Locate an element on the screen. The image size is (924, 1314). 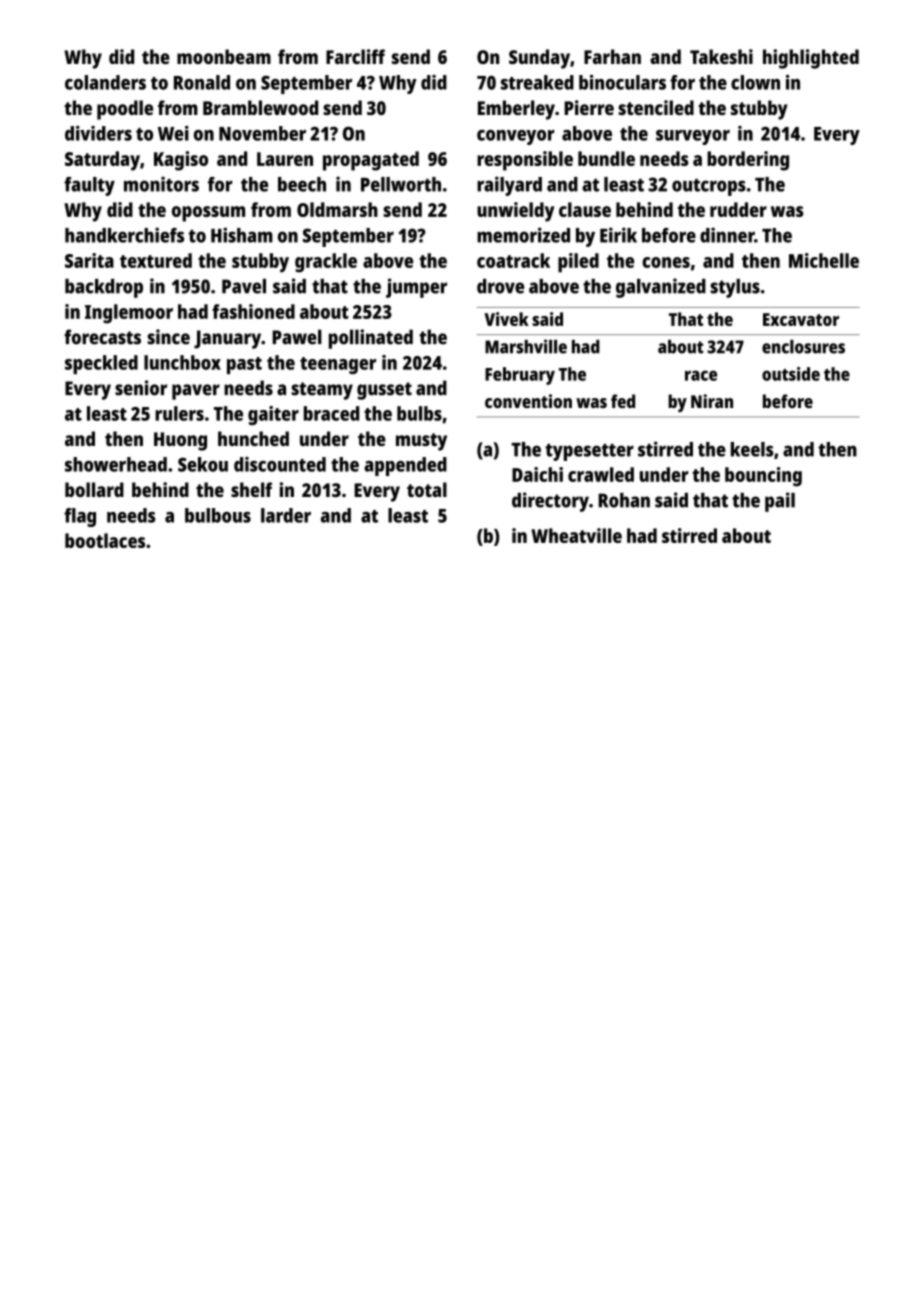
moonbeam is located at coordinates (224, 56).
